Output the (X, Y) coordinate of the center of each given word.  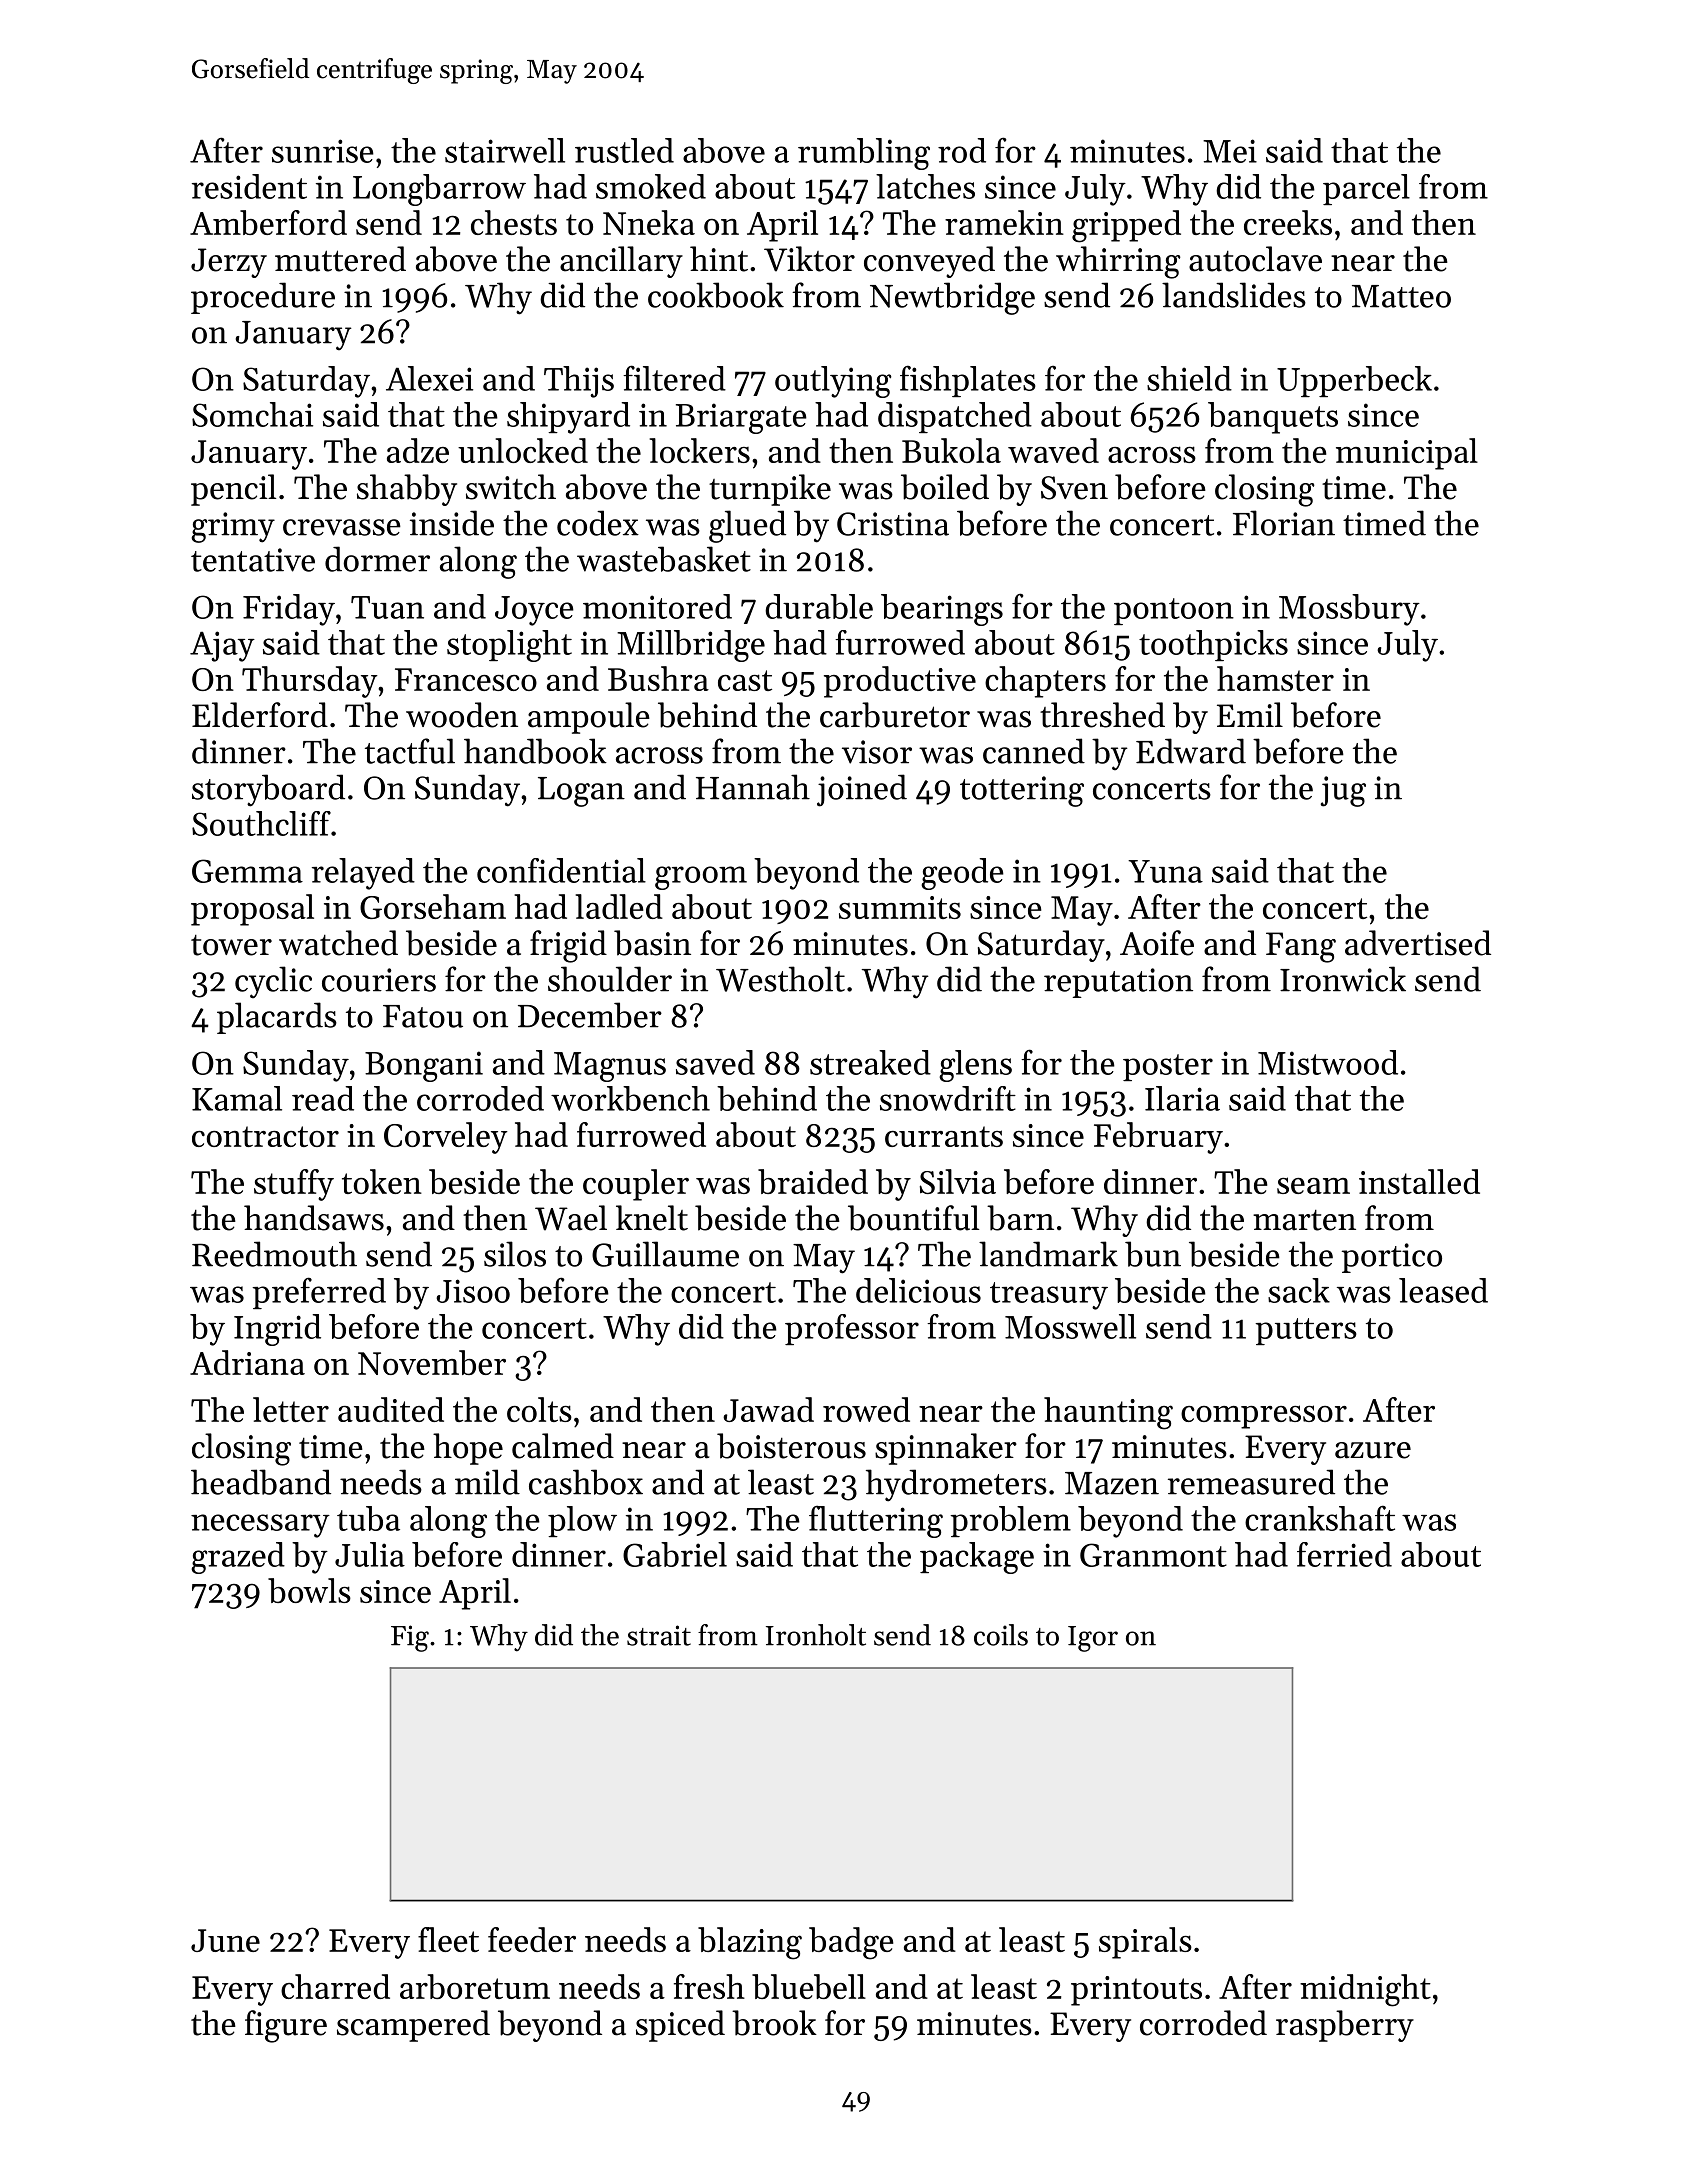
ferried (1344, 1554)
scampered (413, 2026)
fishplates (968, 381)
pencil (233, 490)
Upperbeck (1354, 381)
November (432, 1362)
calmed (563, 1446)
